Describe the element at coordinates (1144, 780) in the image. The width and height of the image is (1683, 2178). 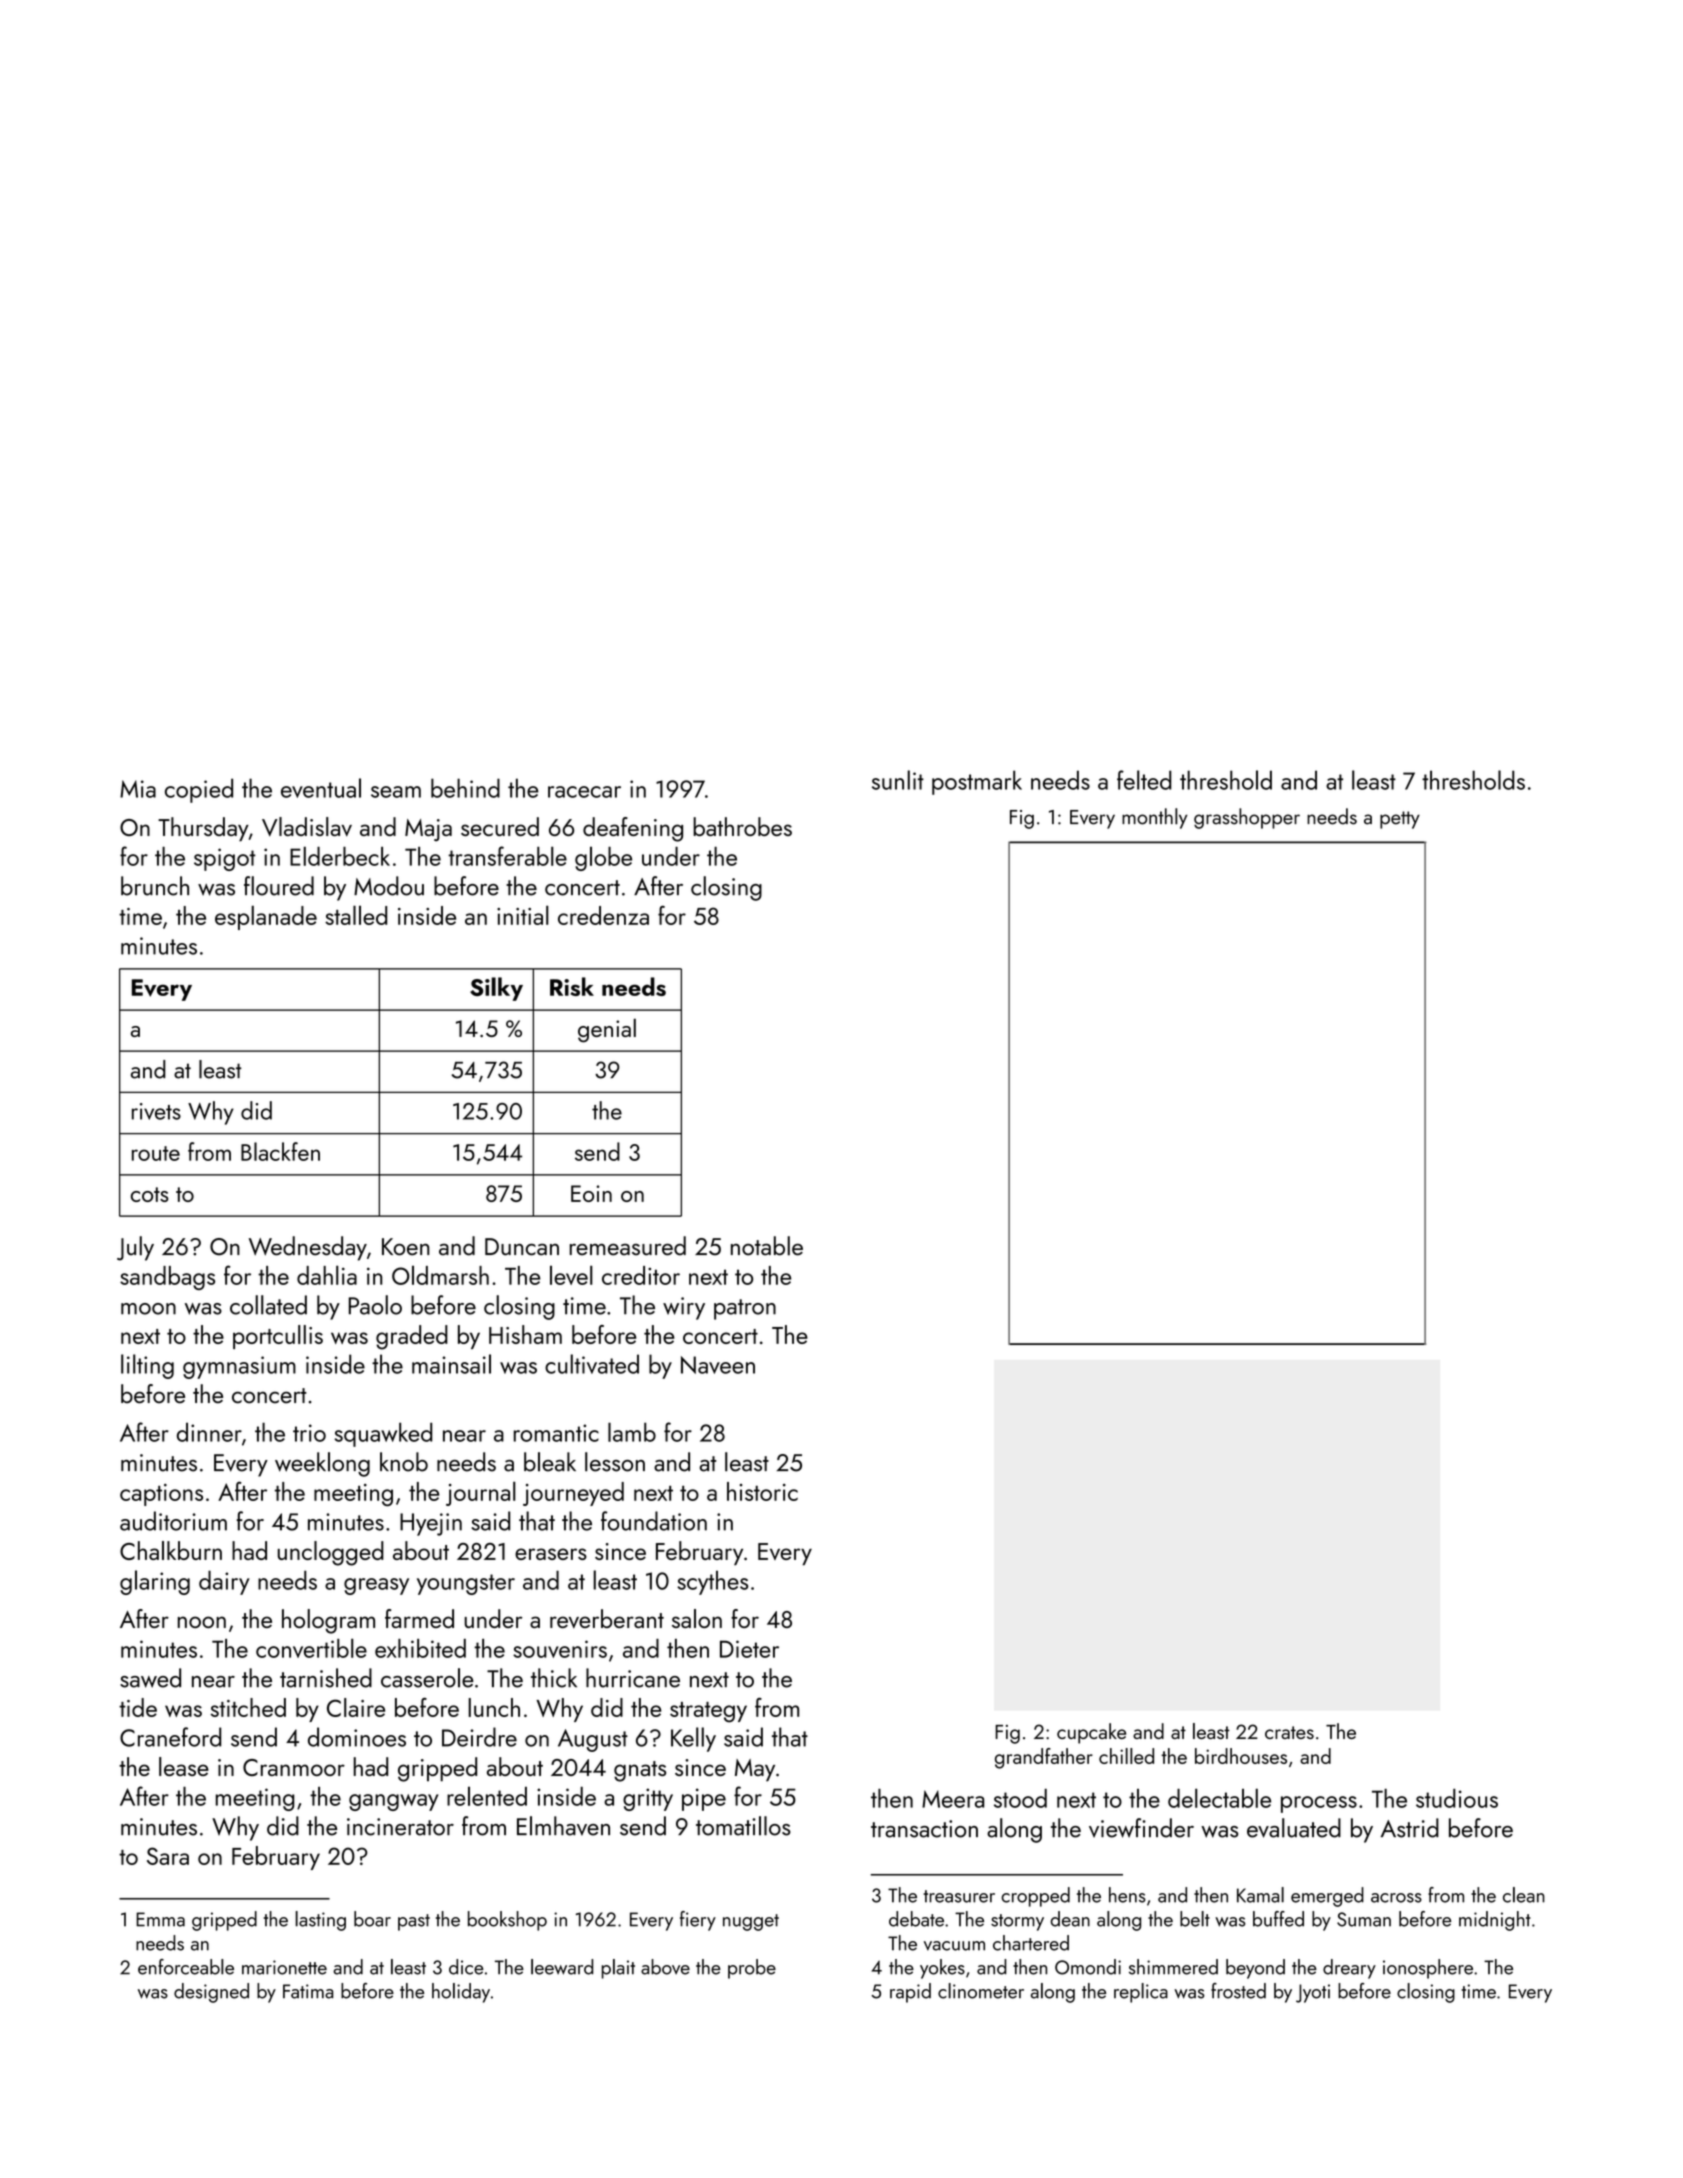
I see `felted` at that location.
